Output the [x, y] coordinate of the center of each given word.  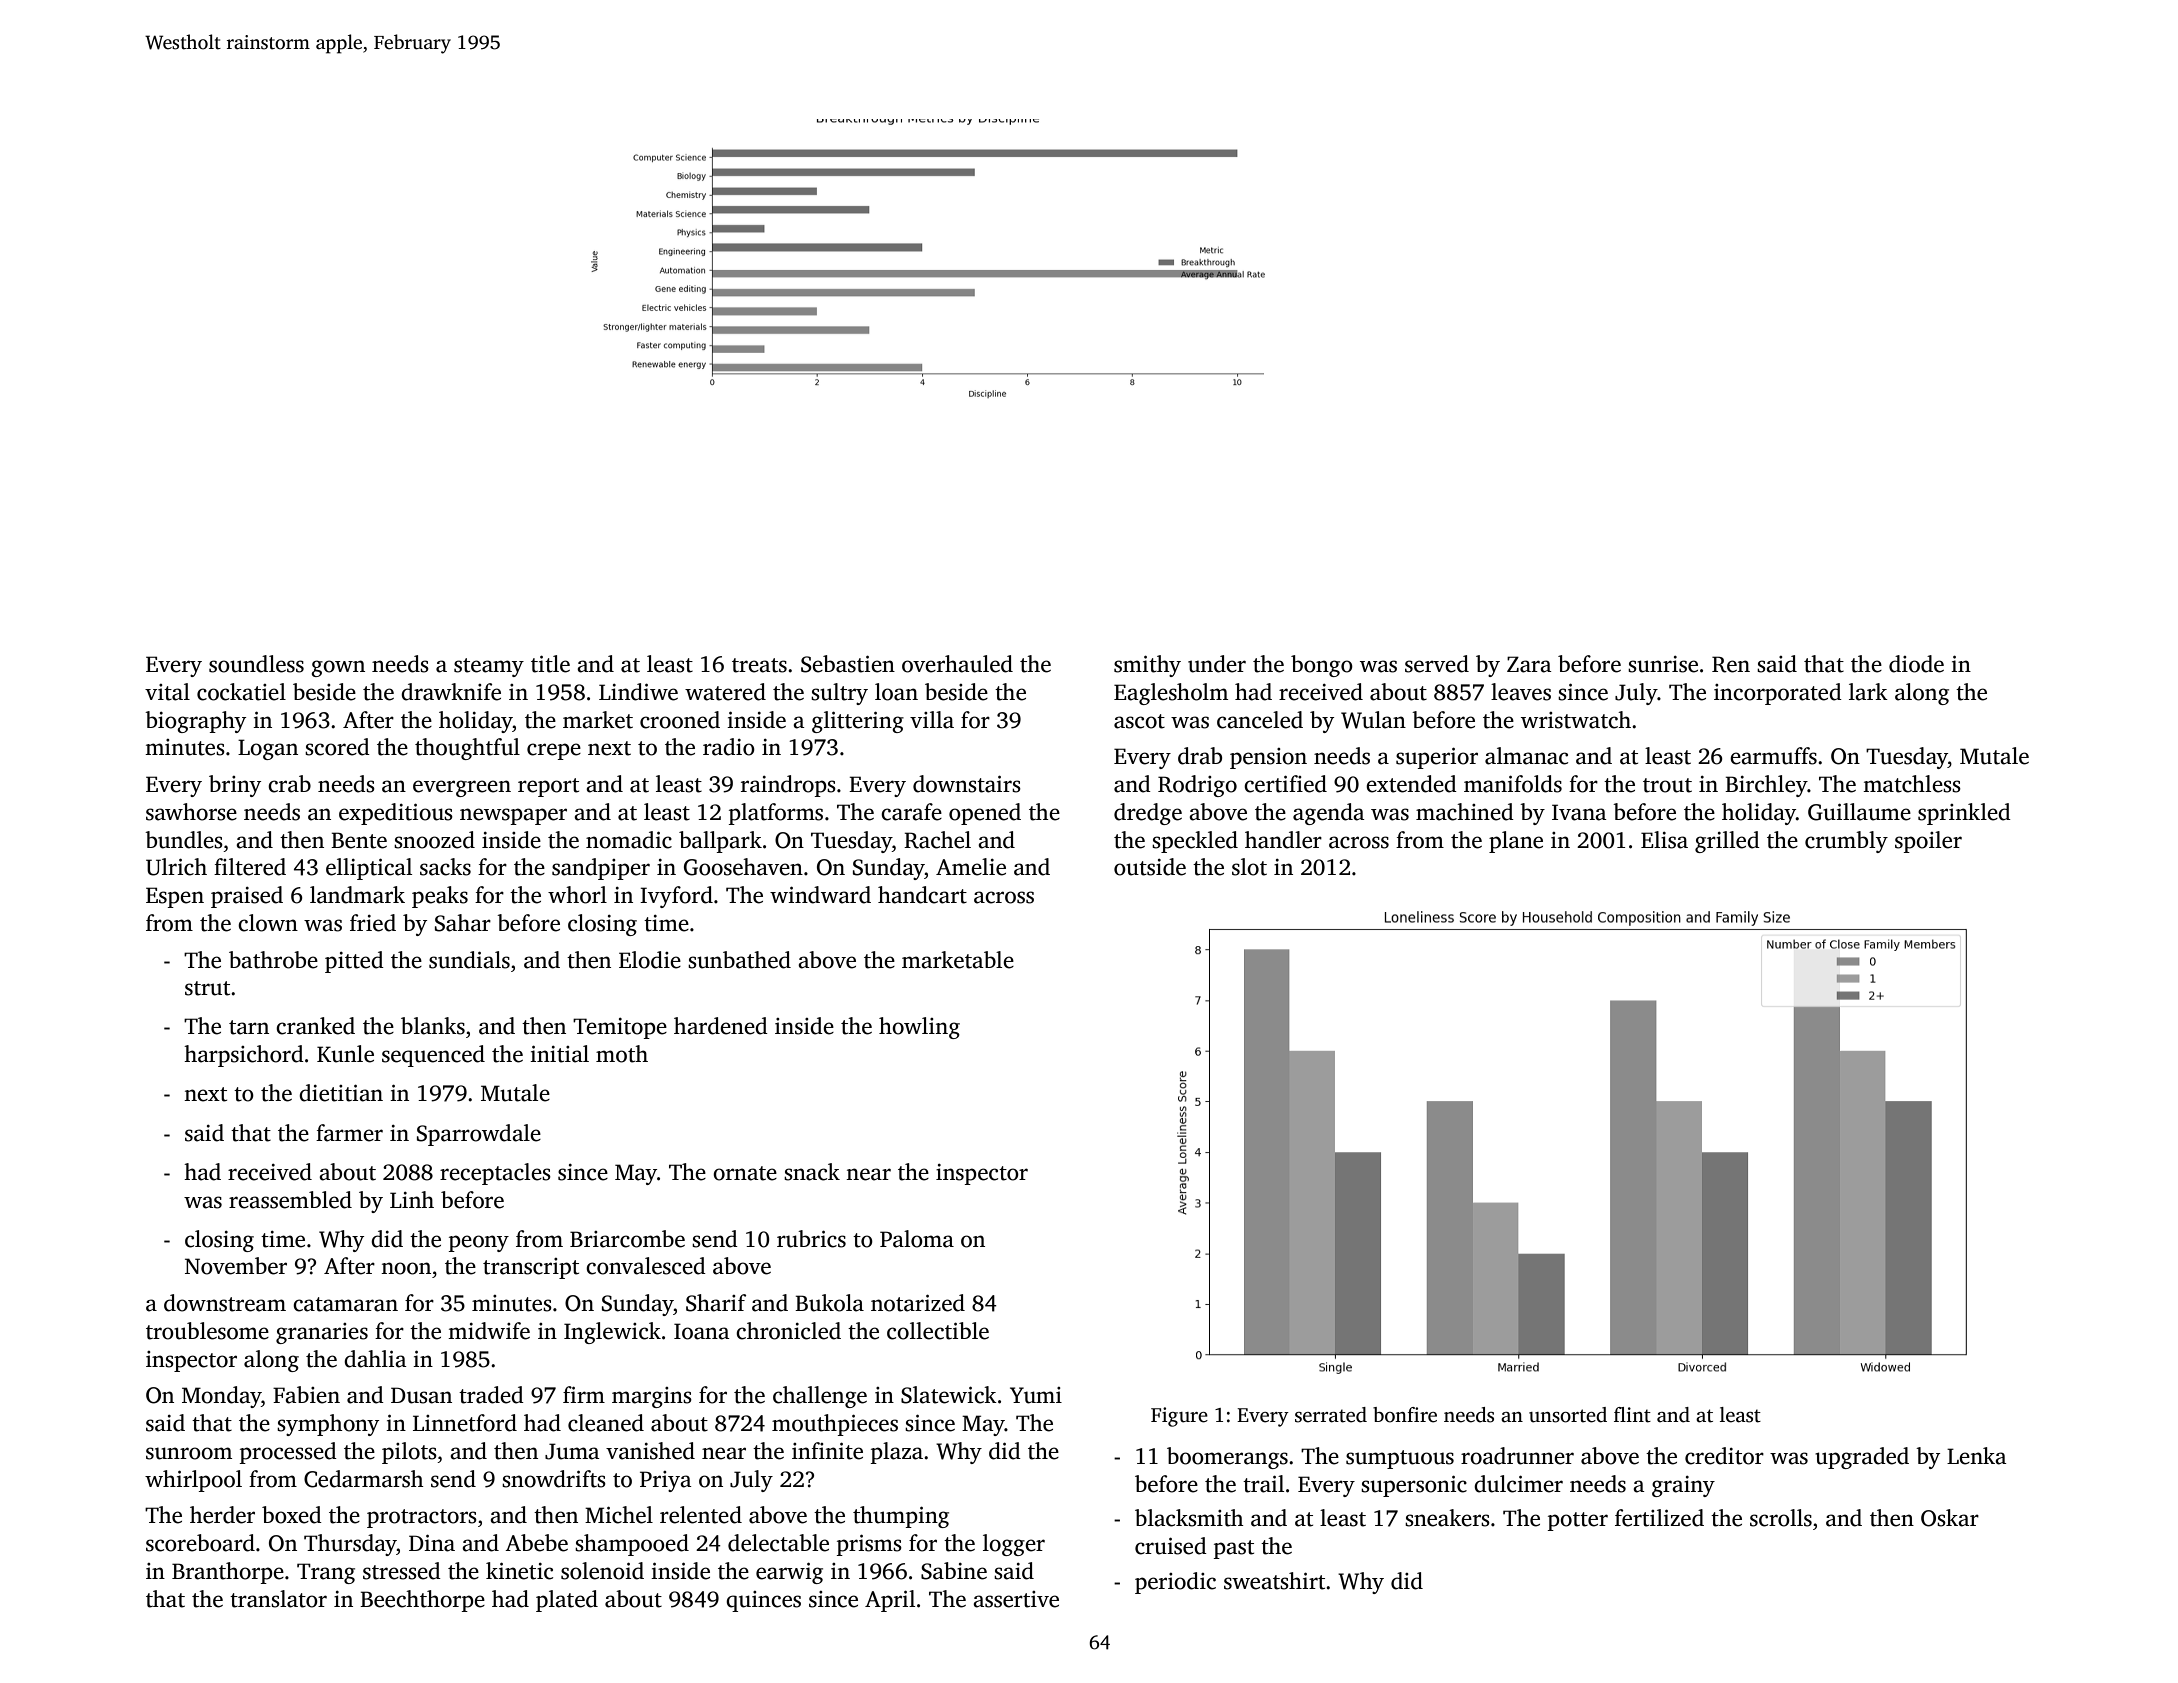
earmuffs [1773, 756]
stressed [402, 1571]
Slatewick [949, 1395]
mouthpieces [835, 1425]
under [1217, 664]
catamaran [345, 1304]
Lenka [1977, 1456]
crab [289, 784]
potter [1578, 1521]
